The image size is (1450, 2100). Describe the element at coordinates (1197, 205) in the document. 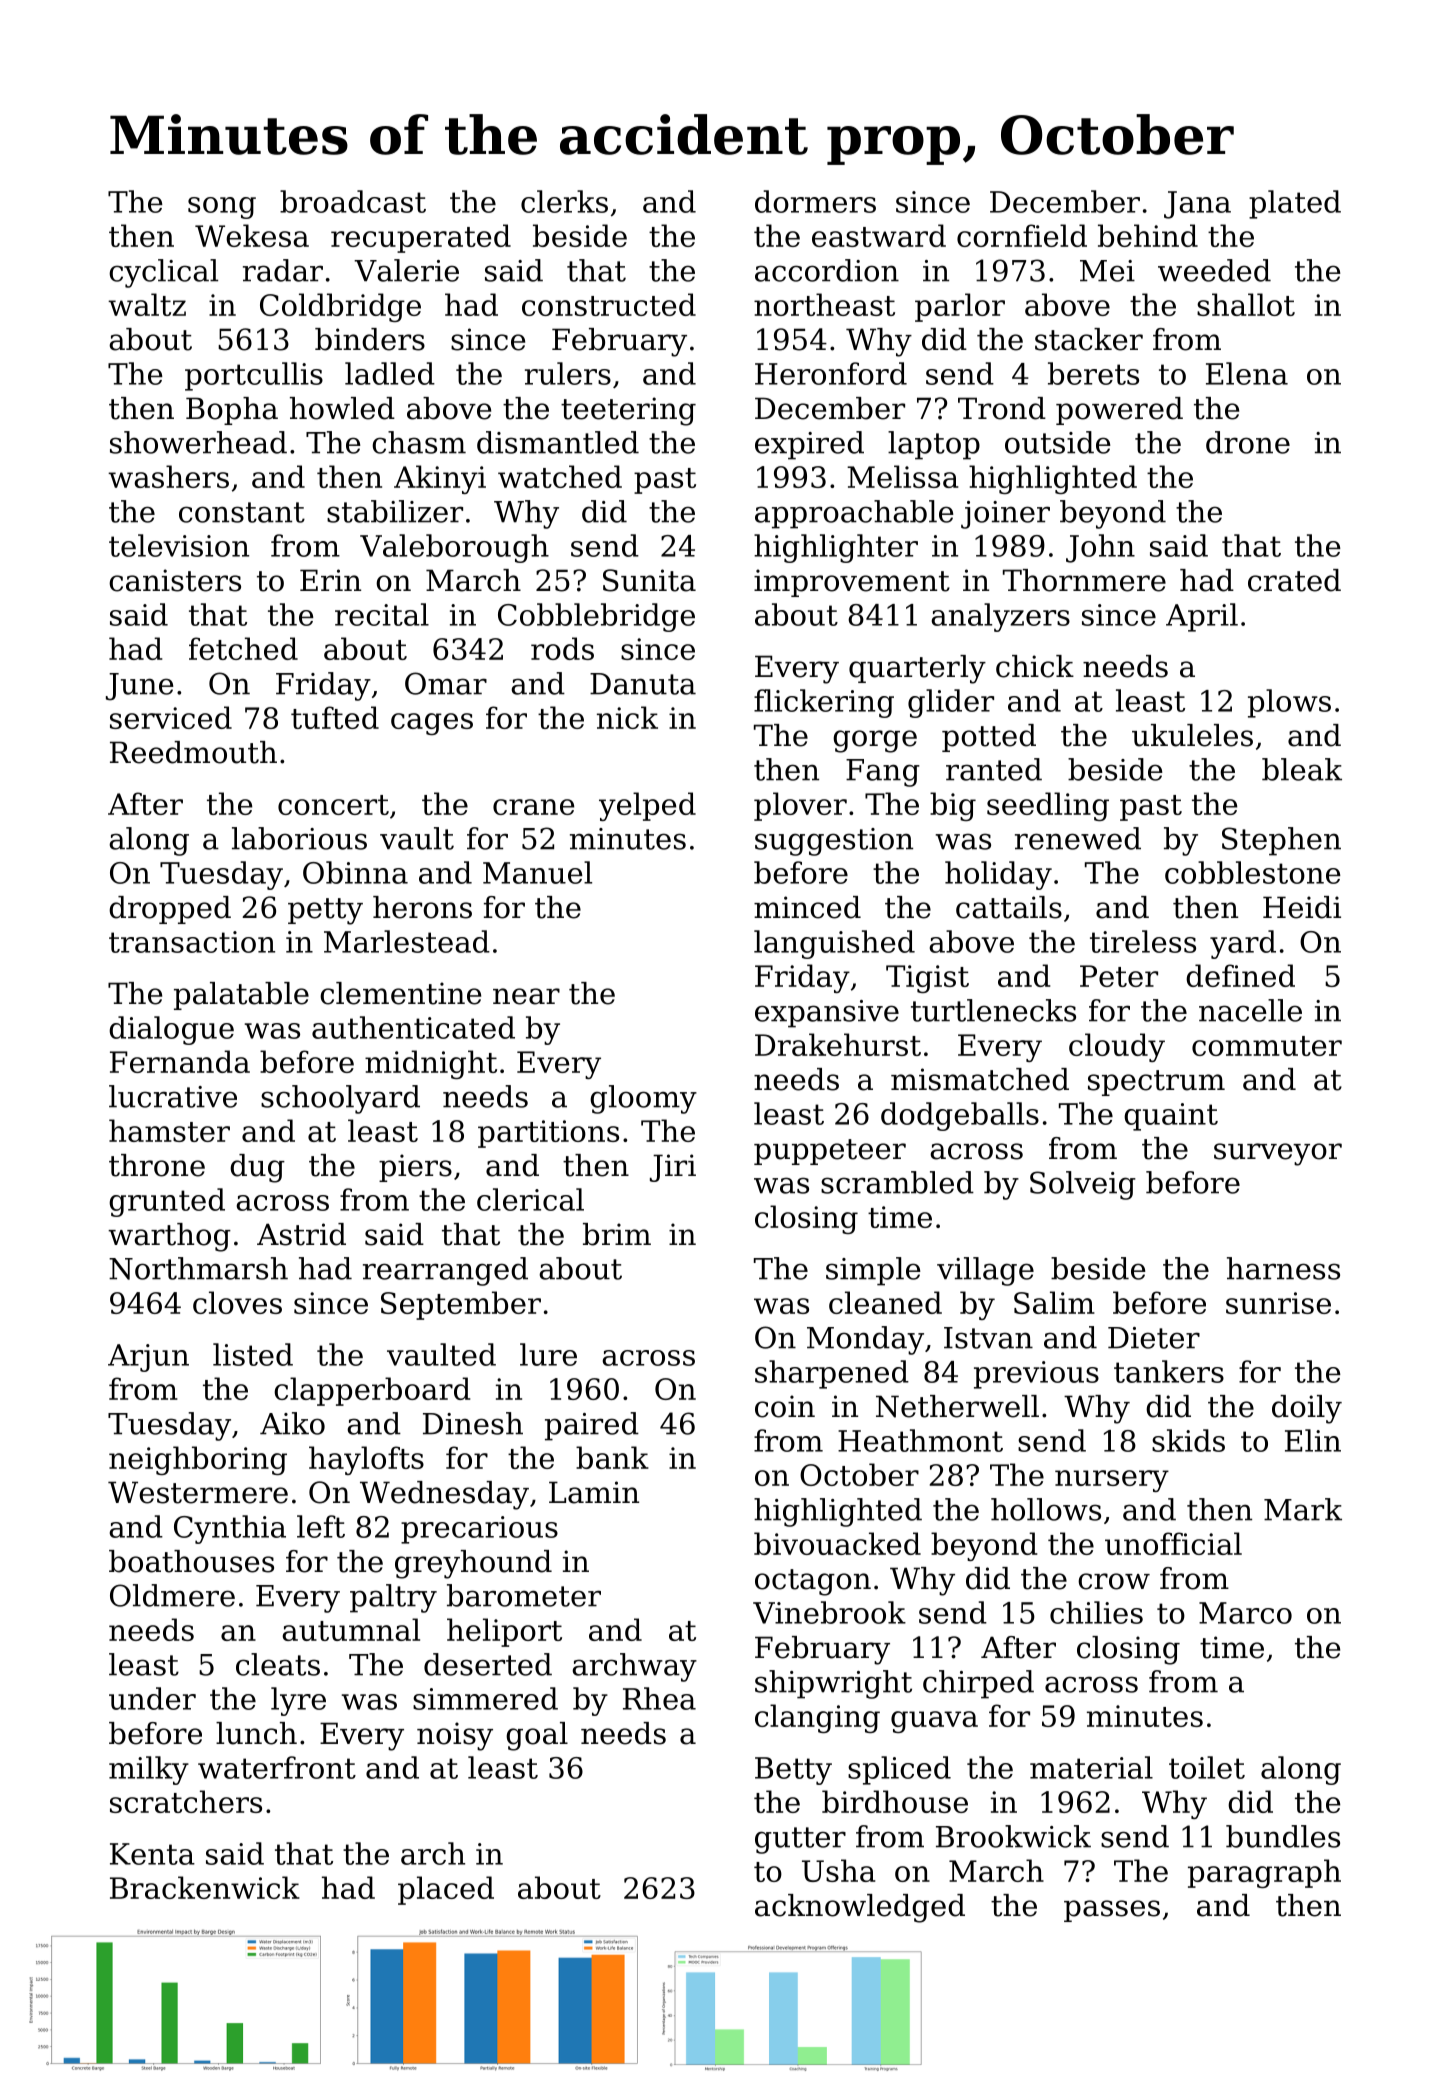

I see `Jana` at that location.
